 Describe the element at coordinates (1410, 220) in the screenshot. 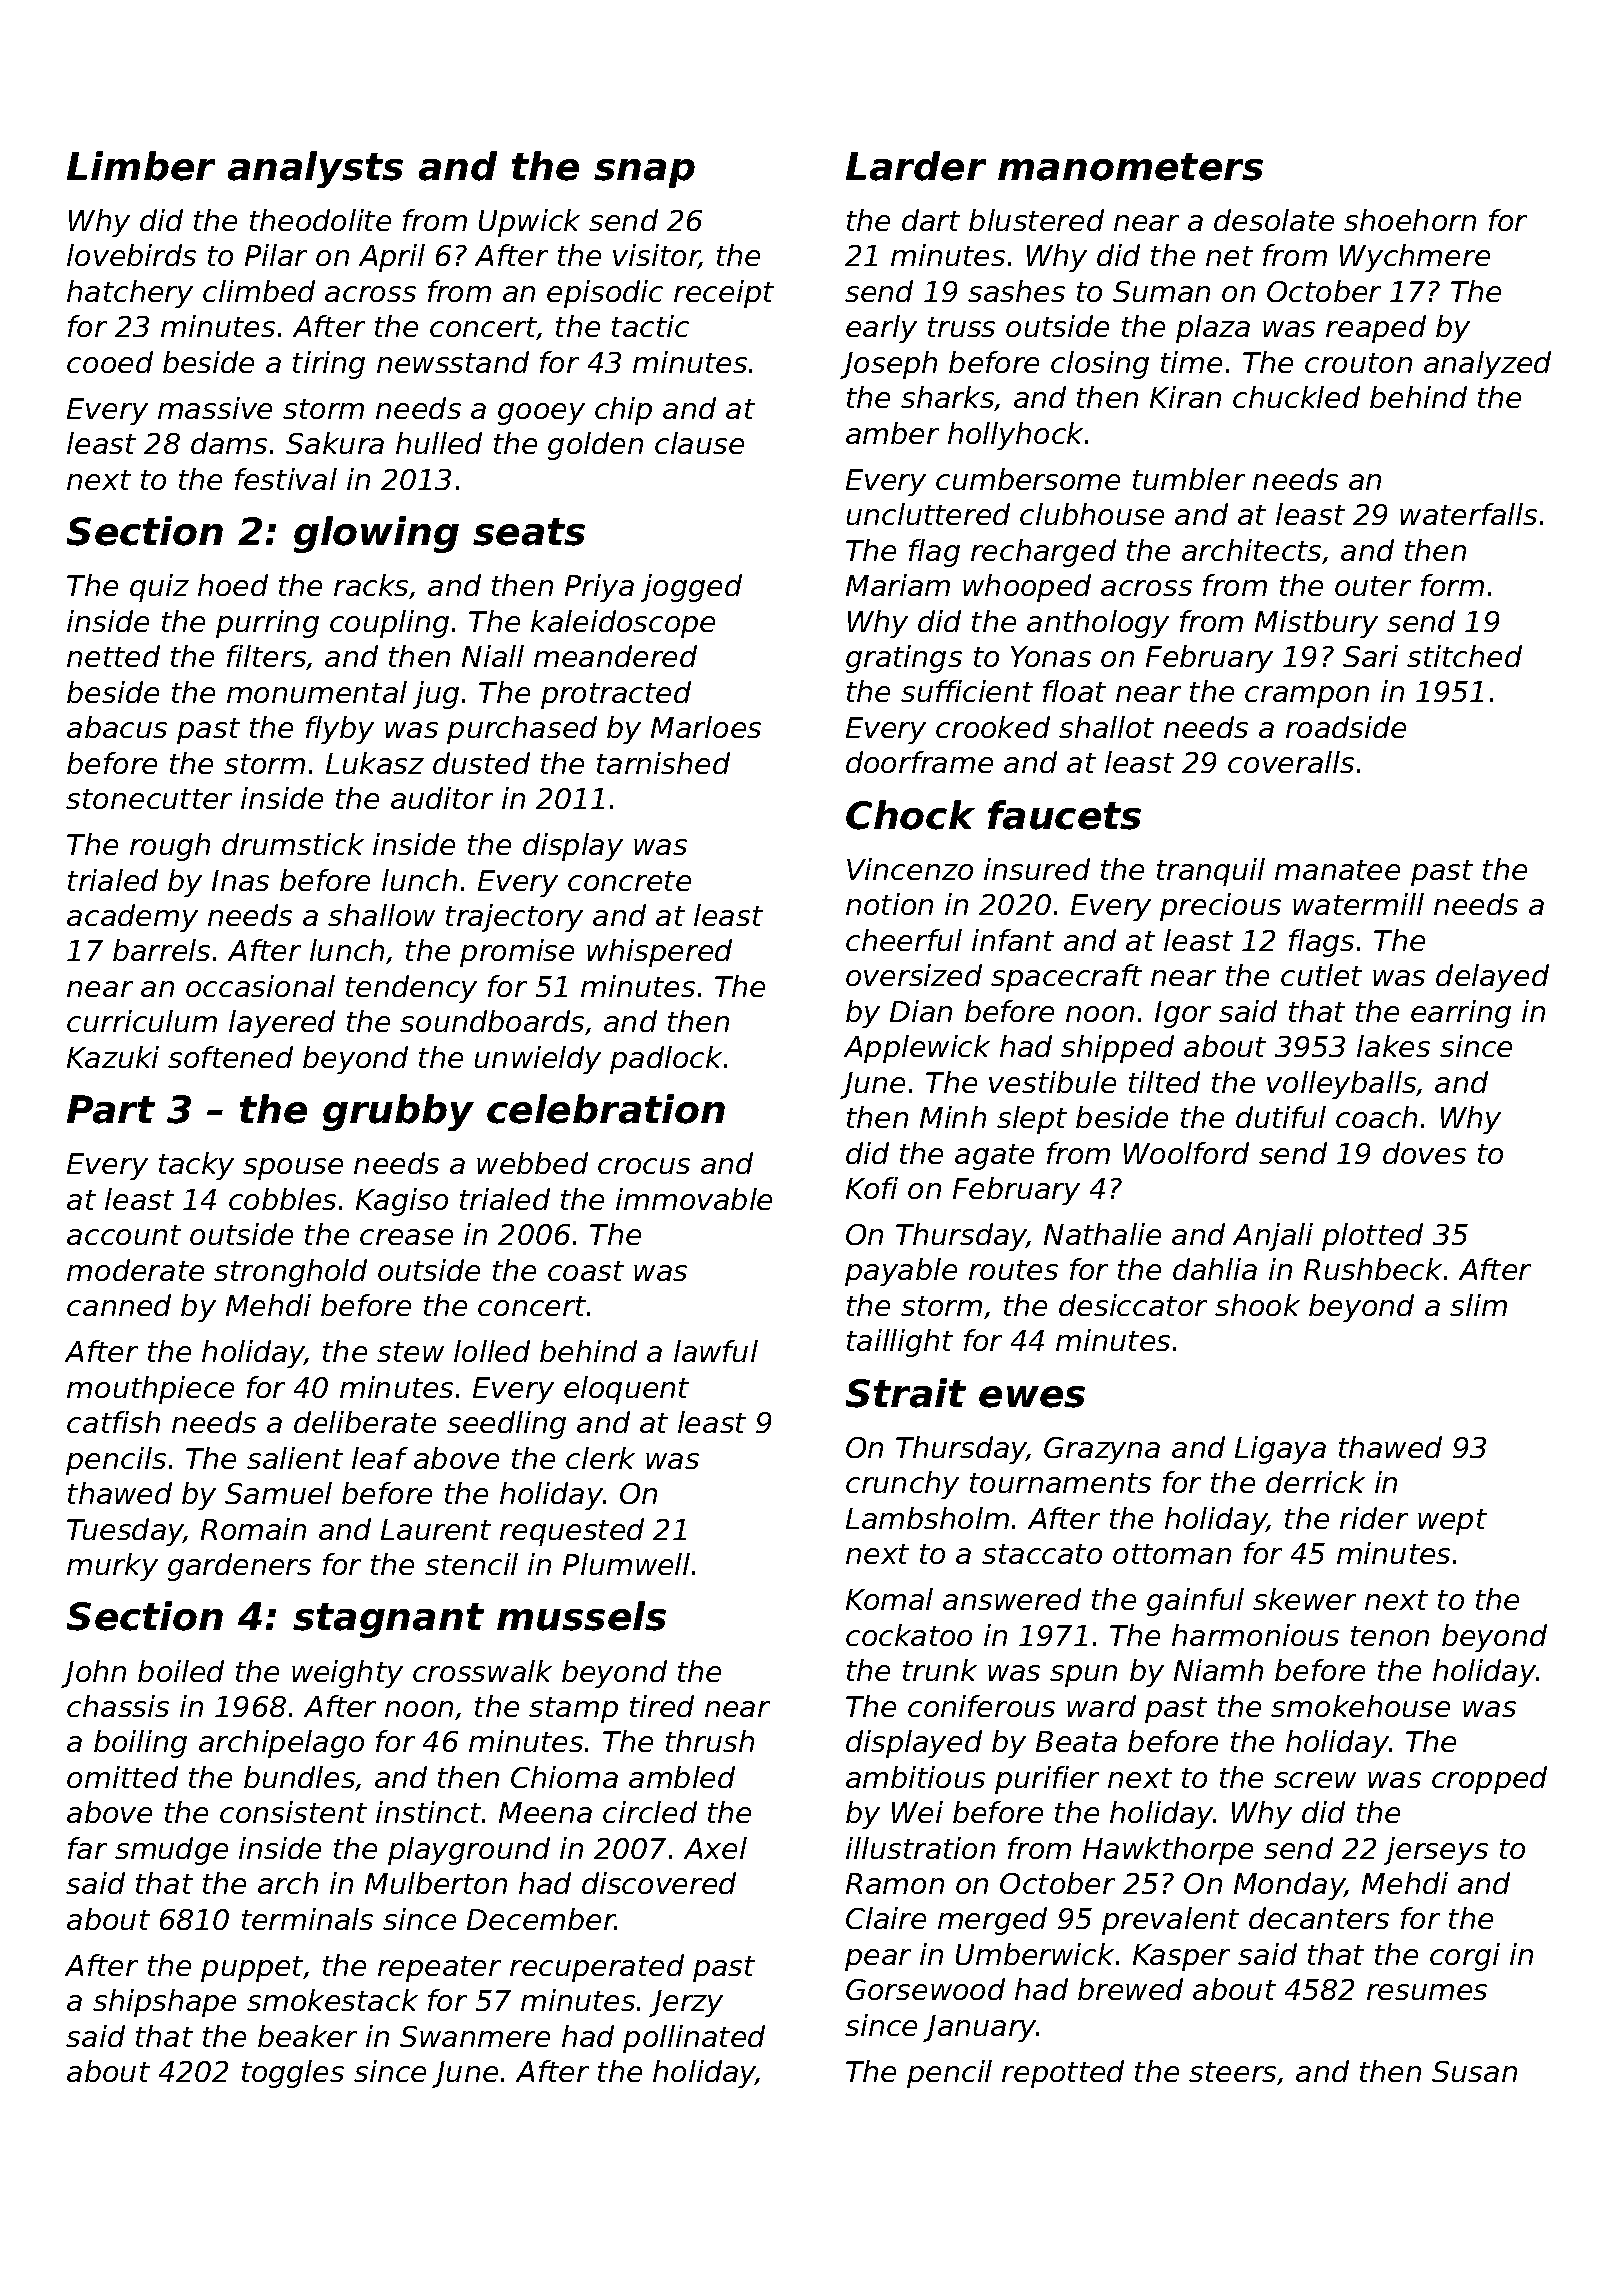

I see `shoehorn` at that location.
